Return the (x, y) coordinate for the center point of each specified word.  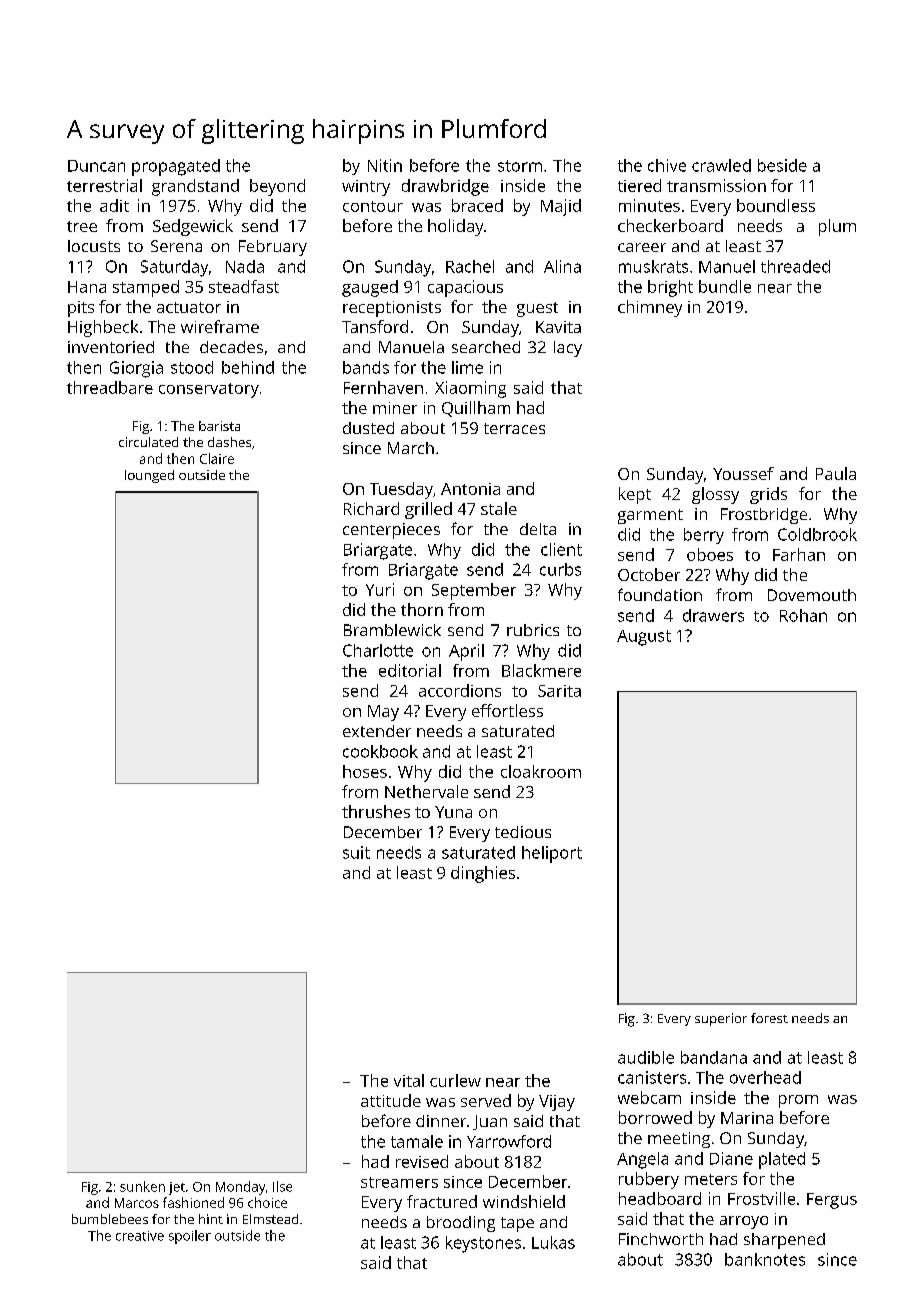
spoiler (190, 1237)
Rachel (470, 266)
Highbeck (103, 328)
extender (377, 731)
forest (769, 1018)
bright (670, 288)
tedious (523, 832)
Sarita (559, 691)
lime (467, 367)
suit (356, 852)
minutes (649, 205)
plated (782, 1160)
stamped (146, 288)
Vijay (557, 1103)
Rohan (803, 615)
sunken (142, 1186)
